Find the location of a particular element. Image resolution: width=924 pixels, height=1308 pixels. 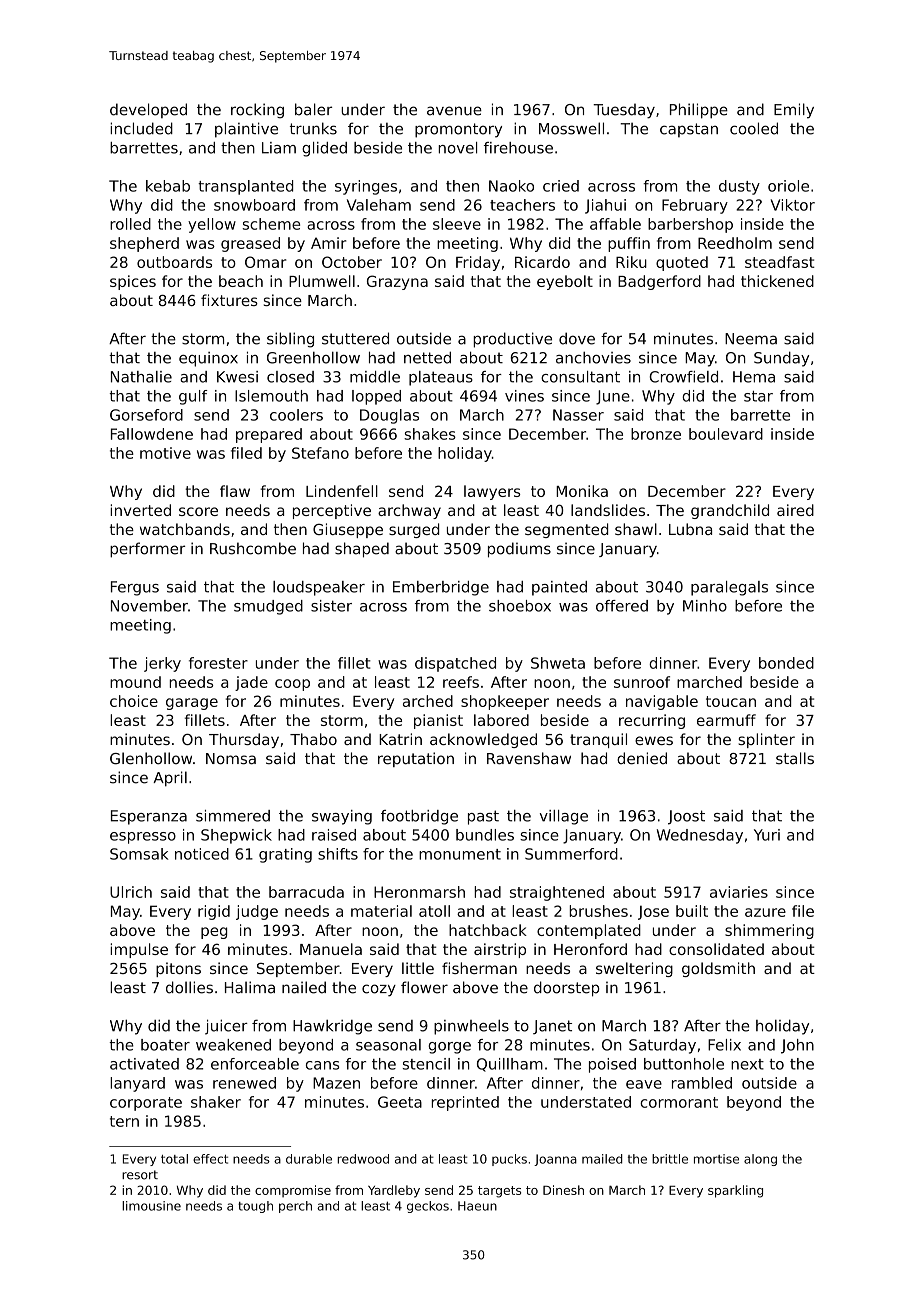

baler is located at coordinates (313, 109).
